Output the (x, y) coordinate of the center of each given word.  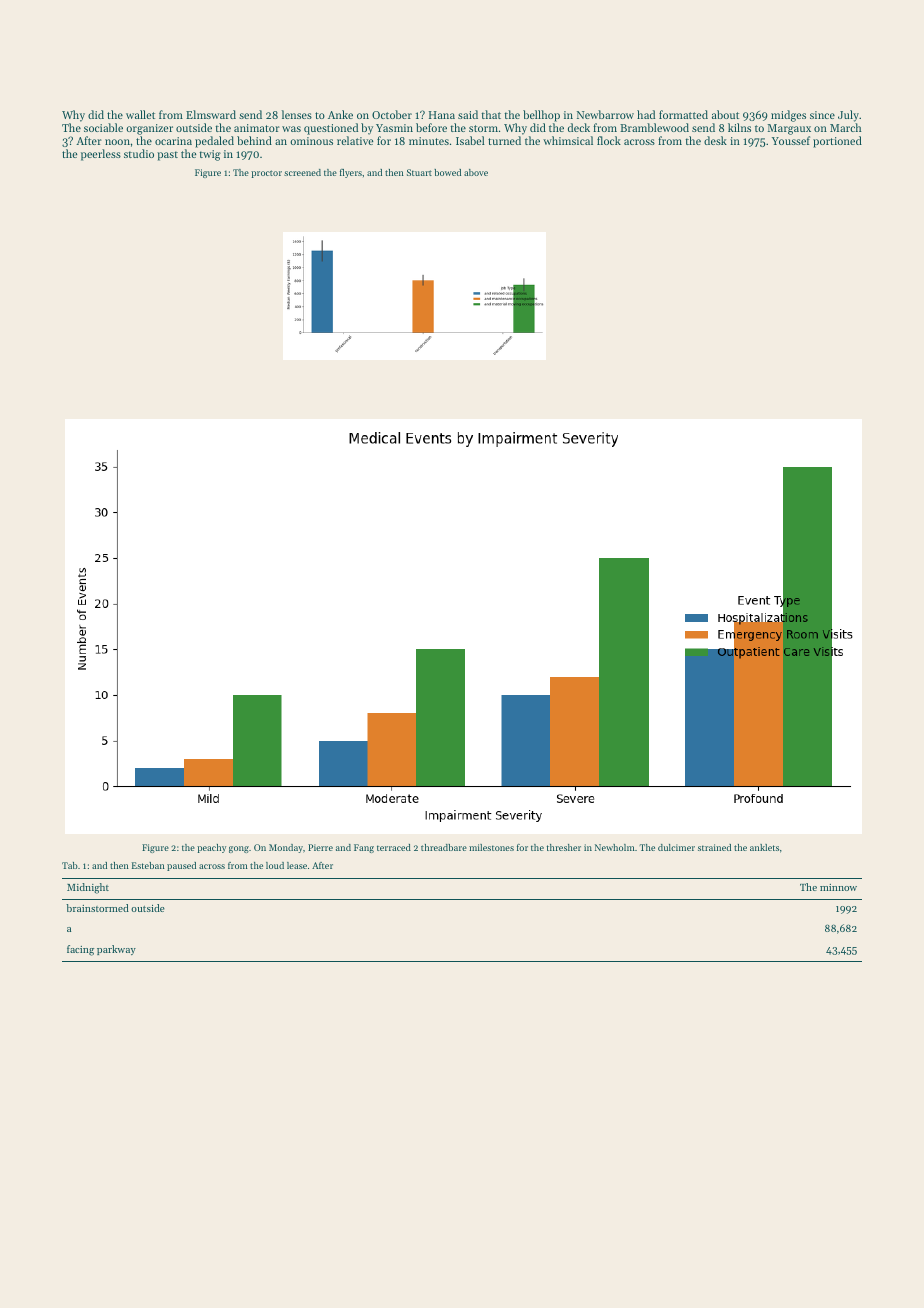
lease (297, 865)
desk (715, 140)
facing (80, 950)
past (167, 156)
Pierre (320, 847)
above (476, 172)
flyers (351, 173)
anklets (764, 847)
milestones (491, 847)
